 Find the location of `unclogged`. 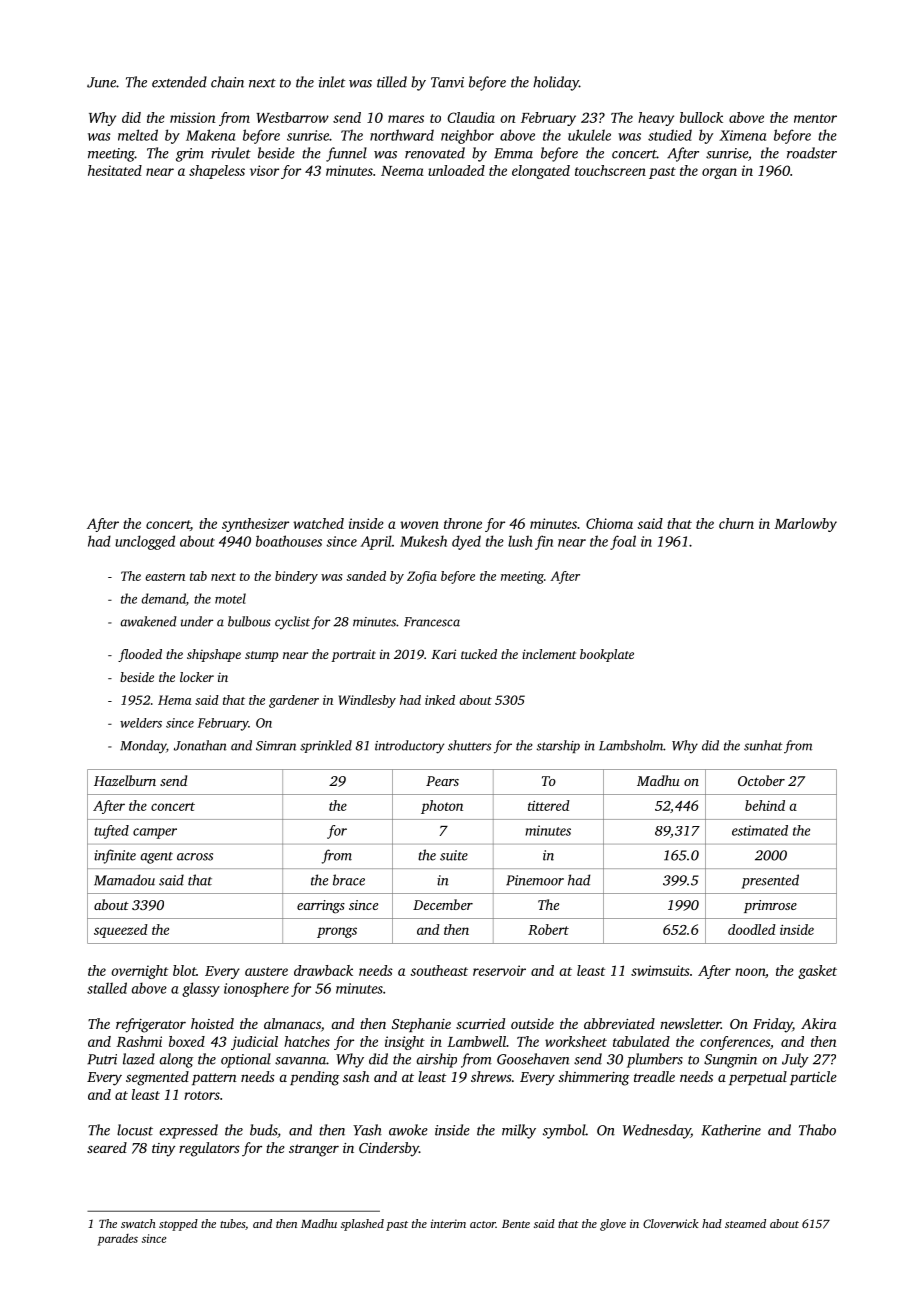

unclogged is located at coordinates (145, 542).
